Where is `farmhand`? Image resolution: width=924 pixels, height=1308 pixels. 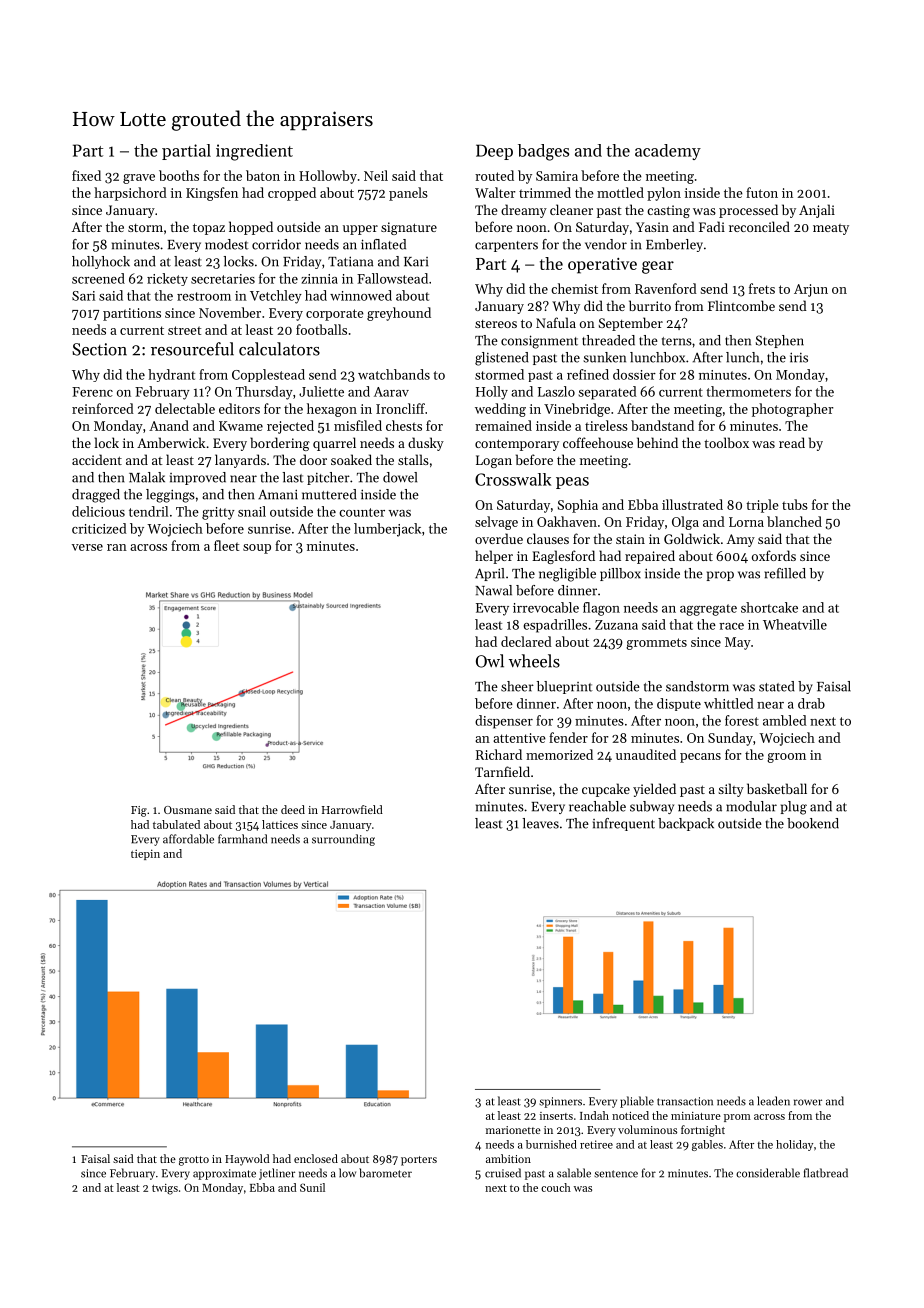
farmhand is located at coordinates (242, 839).
